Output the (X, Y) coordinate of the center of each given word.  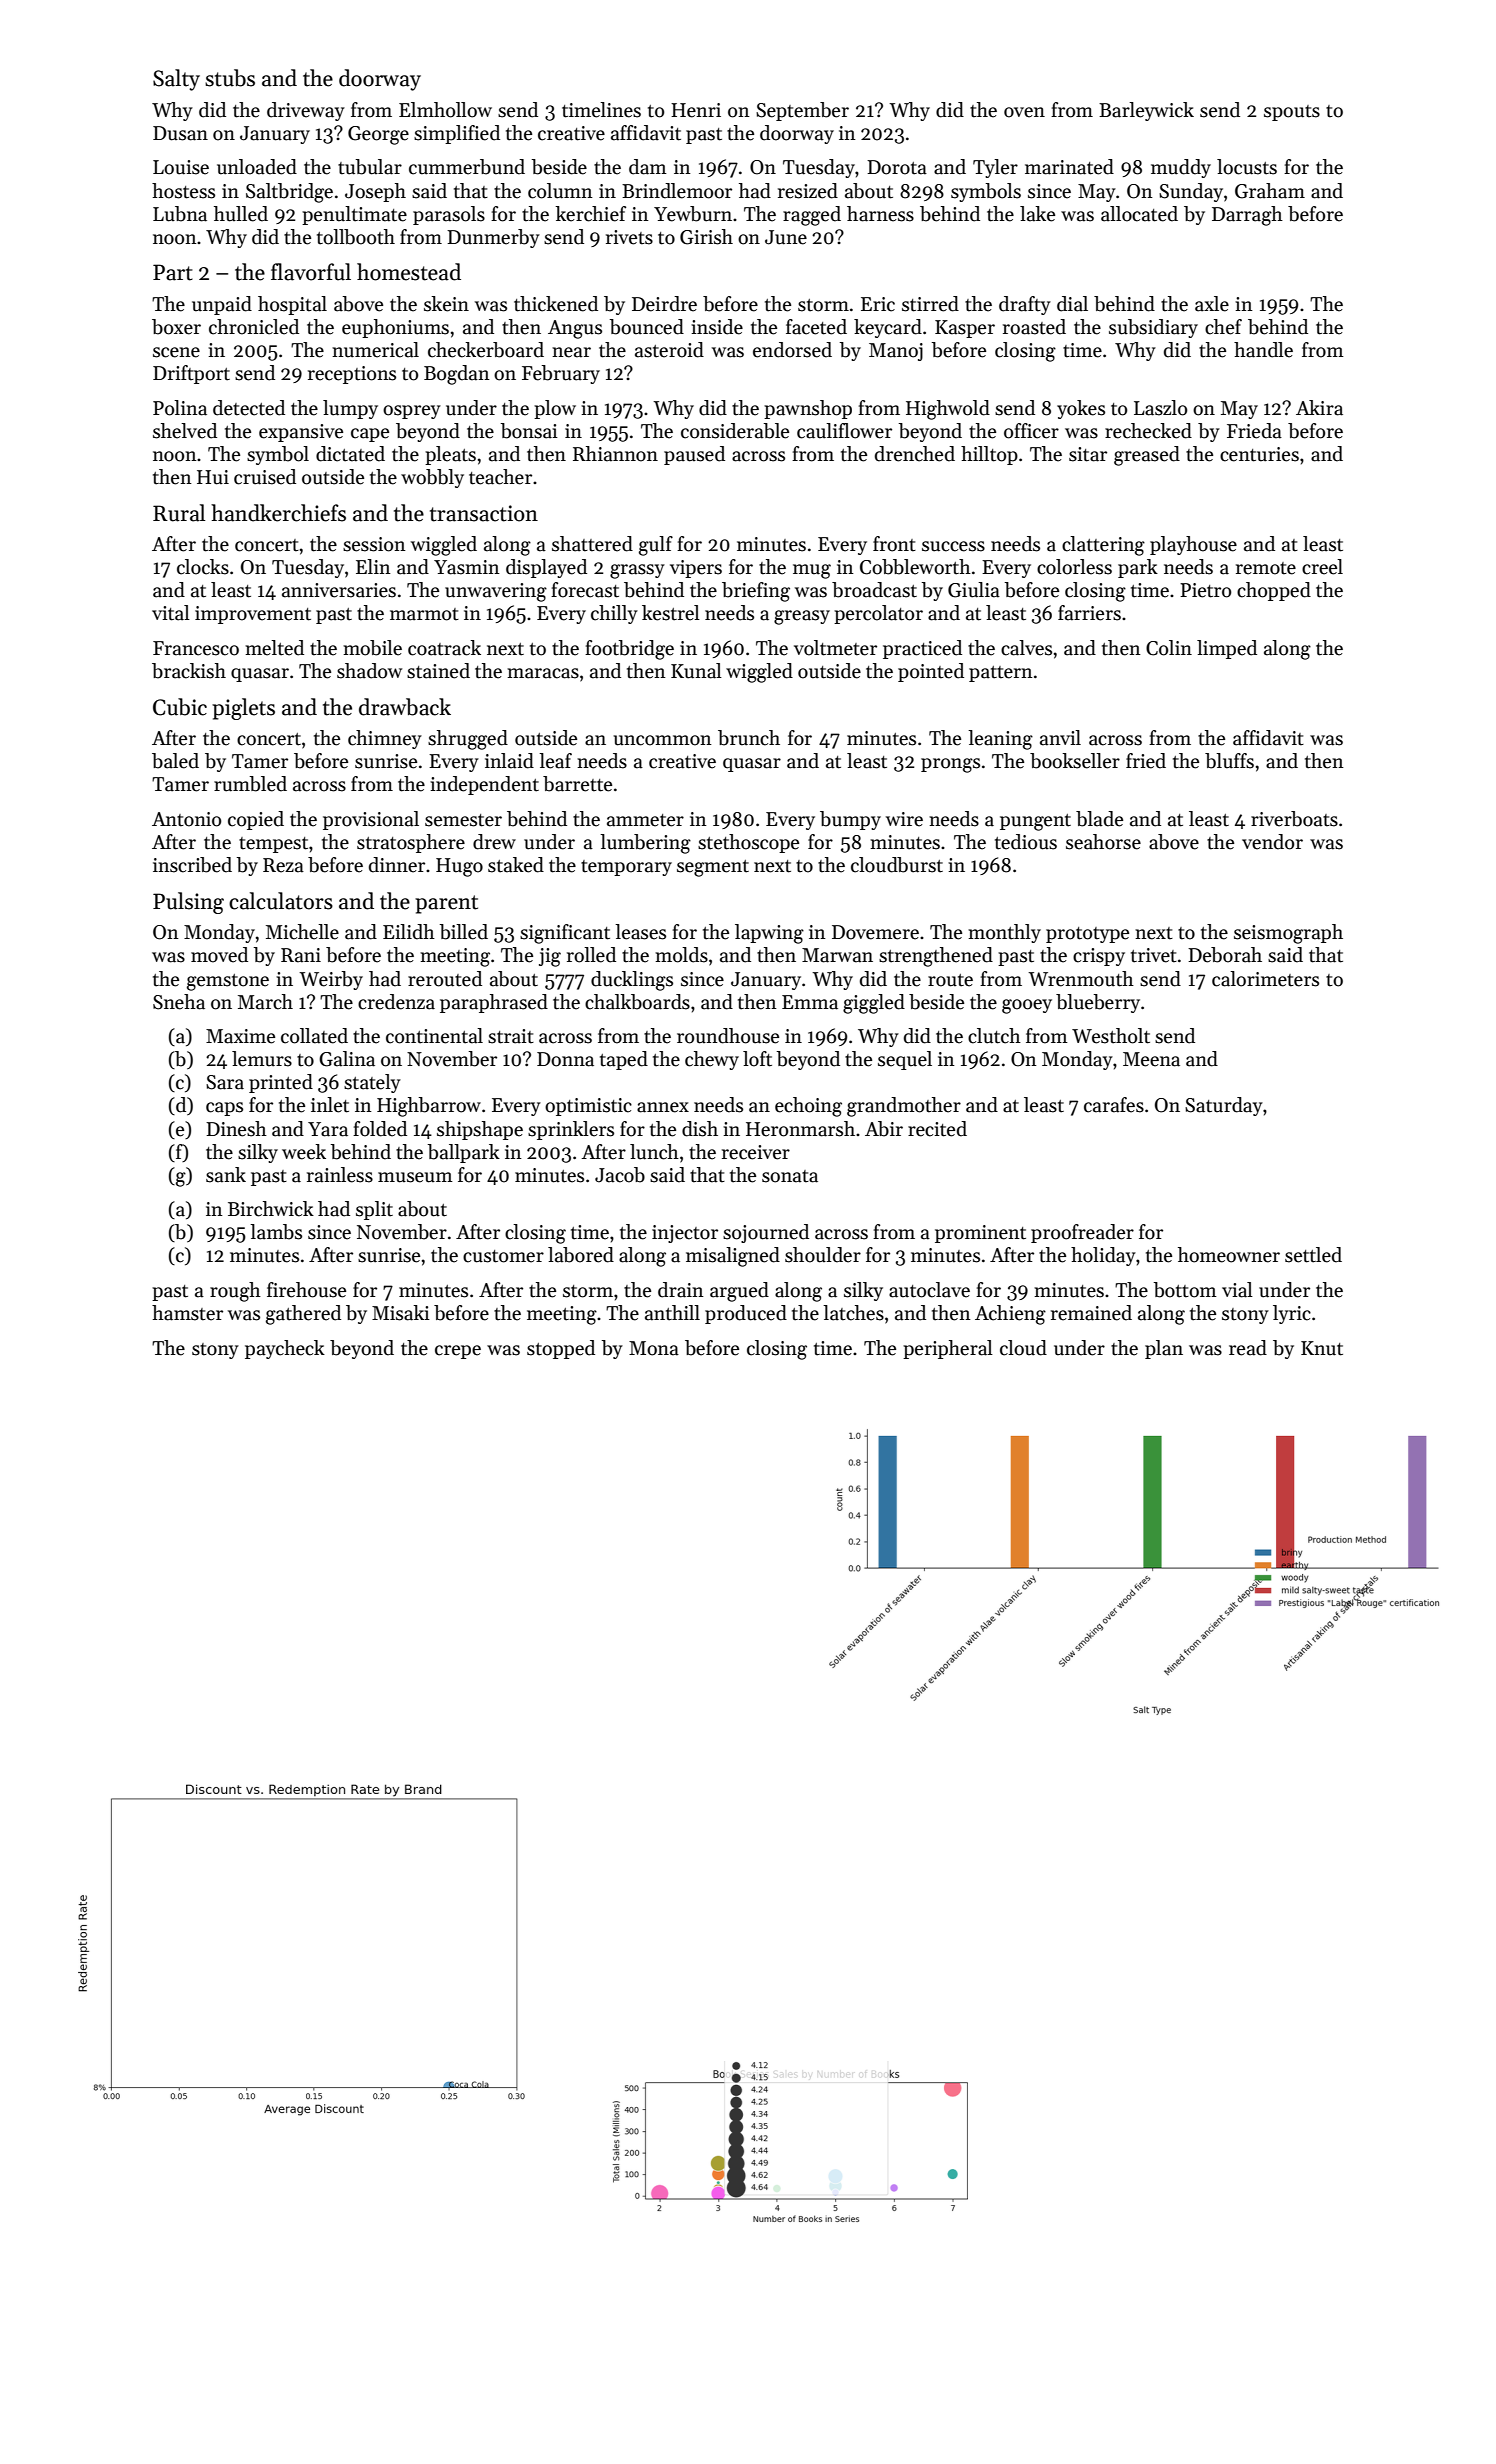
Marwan (837, 955)
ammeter (645, 820)
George (378, 135)
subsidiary (1153, 328)
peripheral (948, 1349)
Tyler (995, 168)
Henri (696, 110)
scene (176, 352)
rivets (629, 237)
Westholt (1111, 1036)
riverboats (1294, 819)
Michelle (302, 932)
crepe (458, 1352)
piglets (243, 709)
